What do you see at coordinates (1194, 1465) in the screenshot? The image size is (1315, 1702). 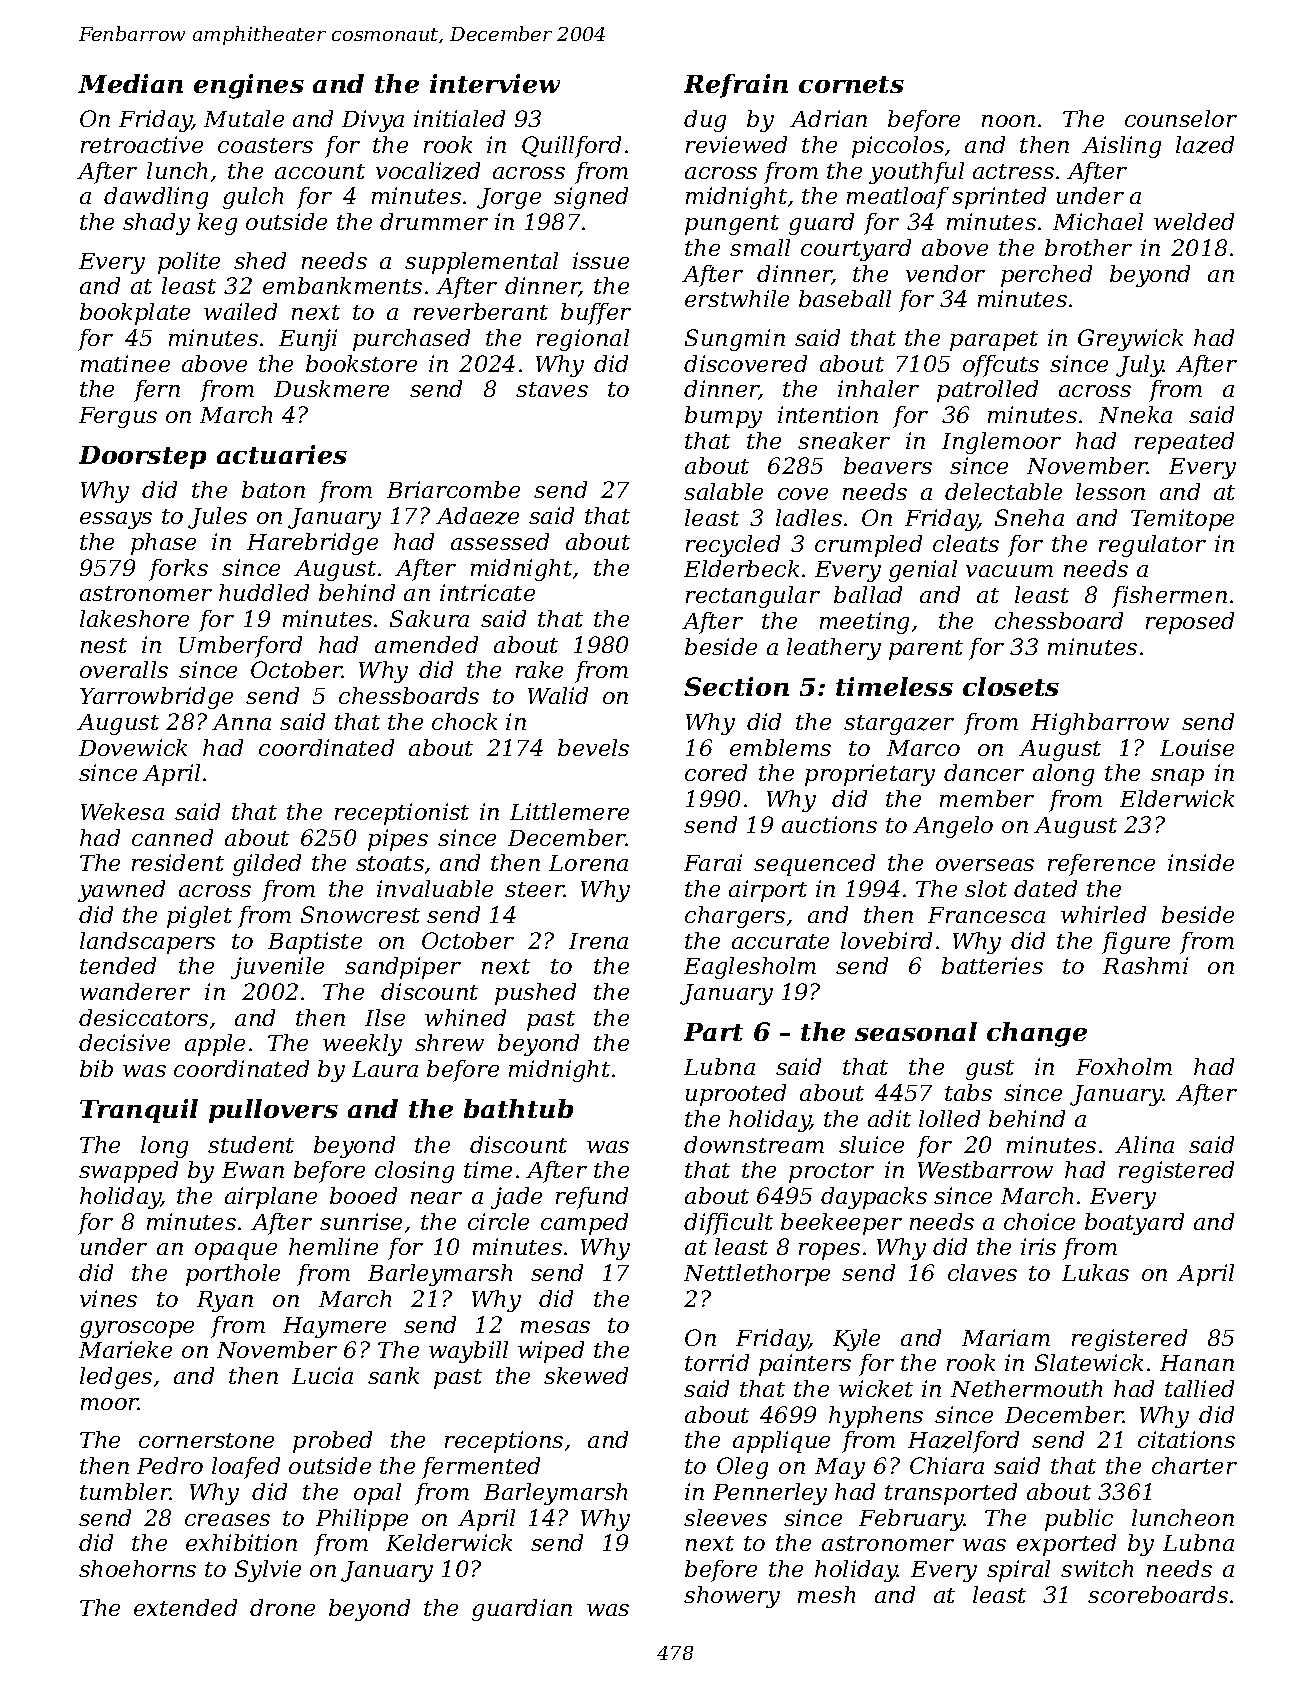 I see `charter` at bounding box center [1194, 1465].
